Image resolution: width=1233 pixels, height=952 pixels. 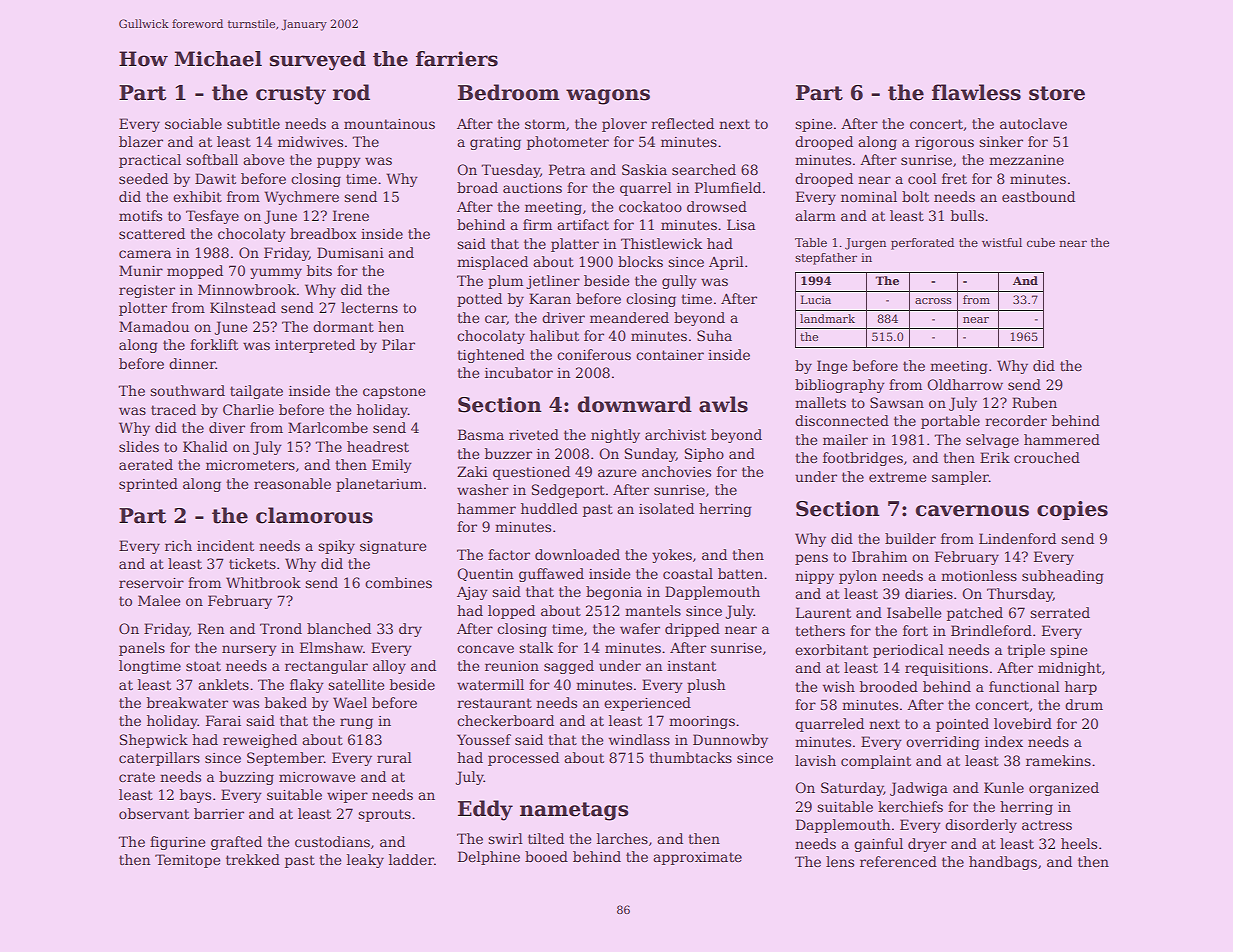 I want to click on cockatoo, so click(x=650, y=206).
